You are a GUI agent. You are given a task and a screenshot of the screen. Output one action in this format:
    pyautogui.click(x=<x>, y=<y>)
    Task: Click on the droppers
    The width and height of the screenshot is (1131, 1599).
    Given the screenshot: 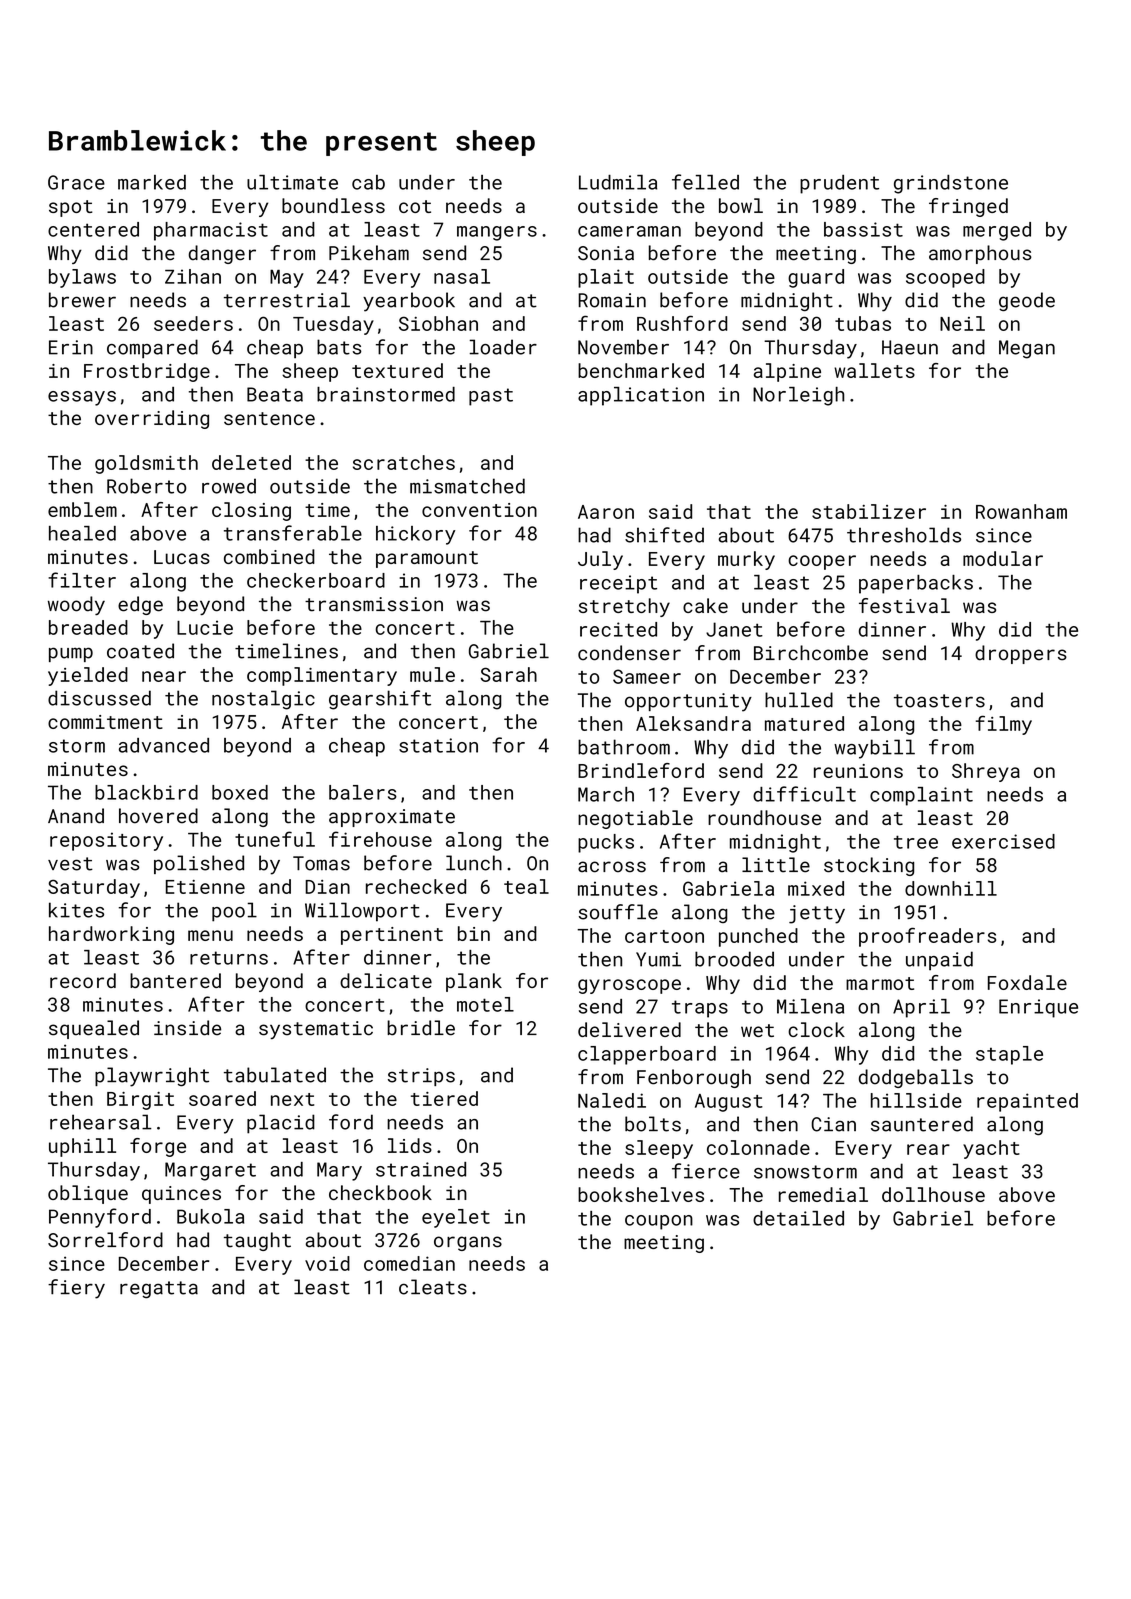 What is the action you would take?
    pyautogui.click(x=1021, y=654)
